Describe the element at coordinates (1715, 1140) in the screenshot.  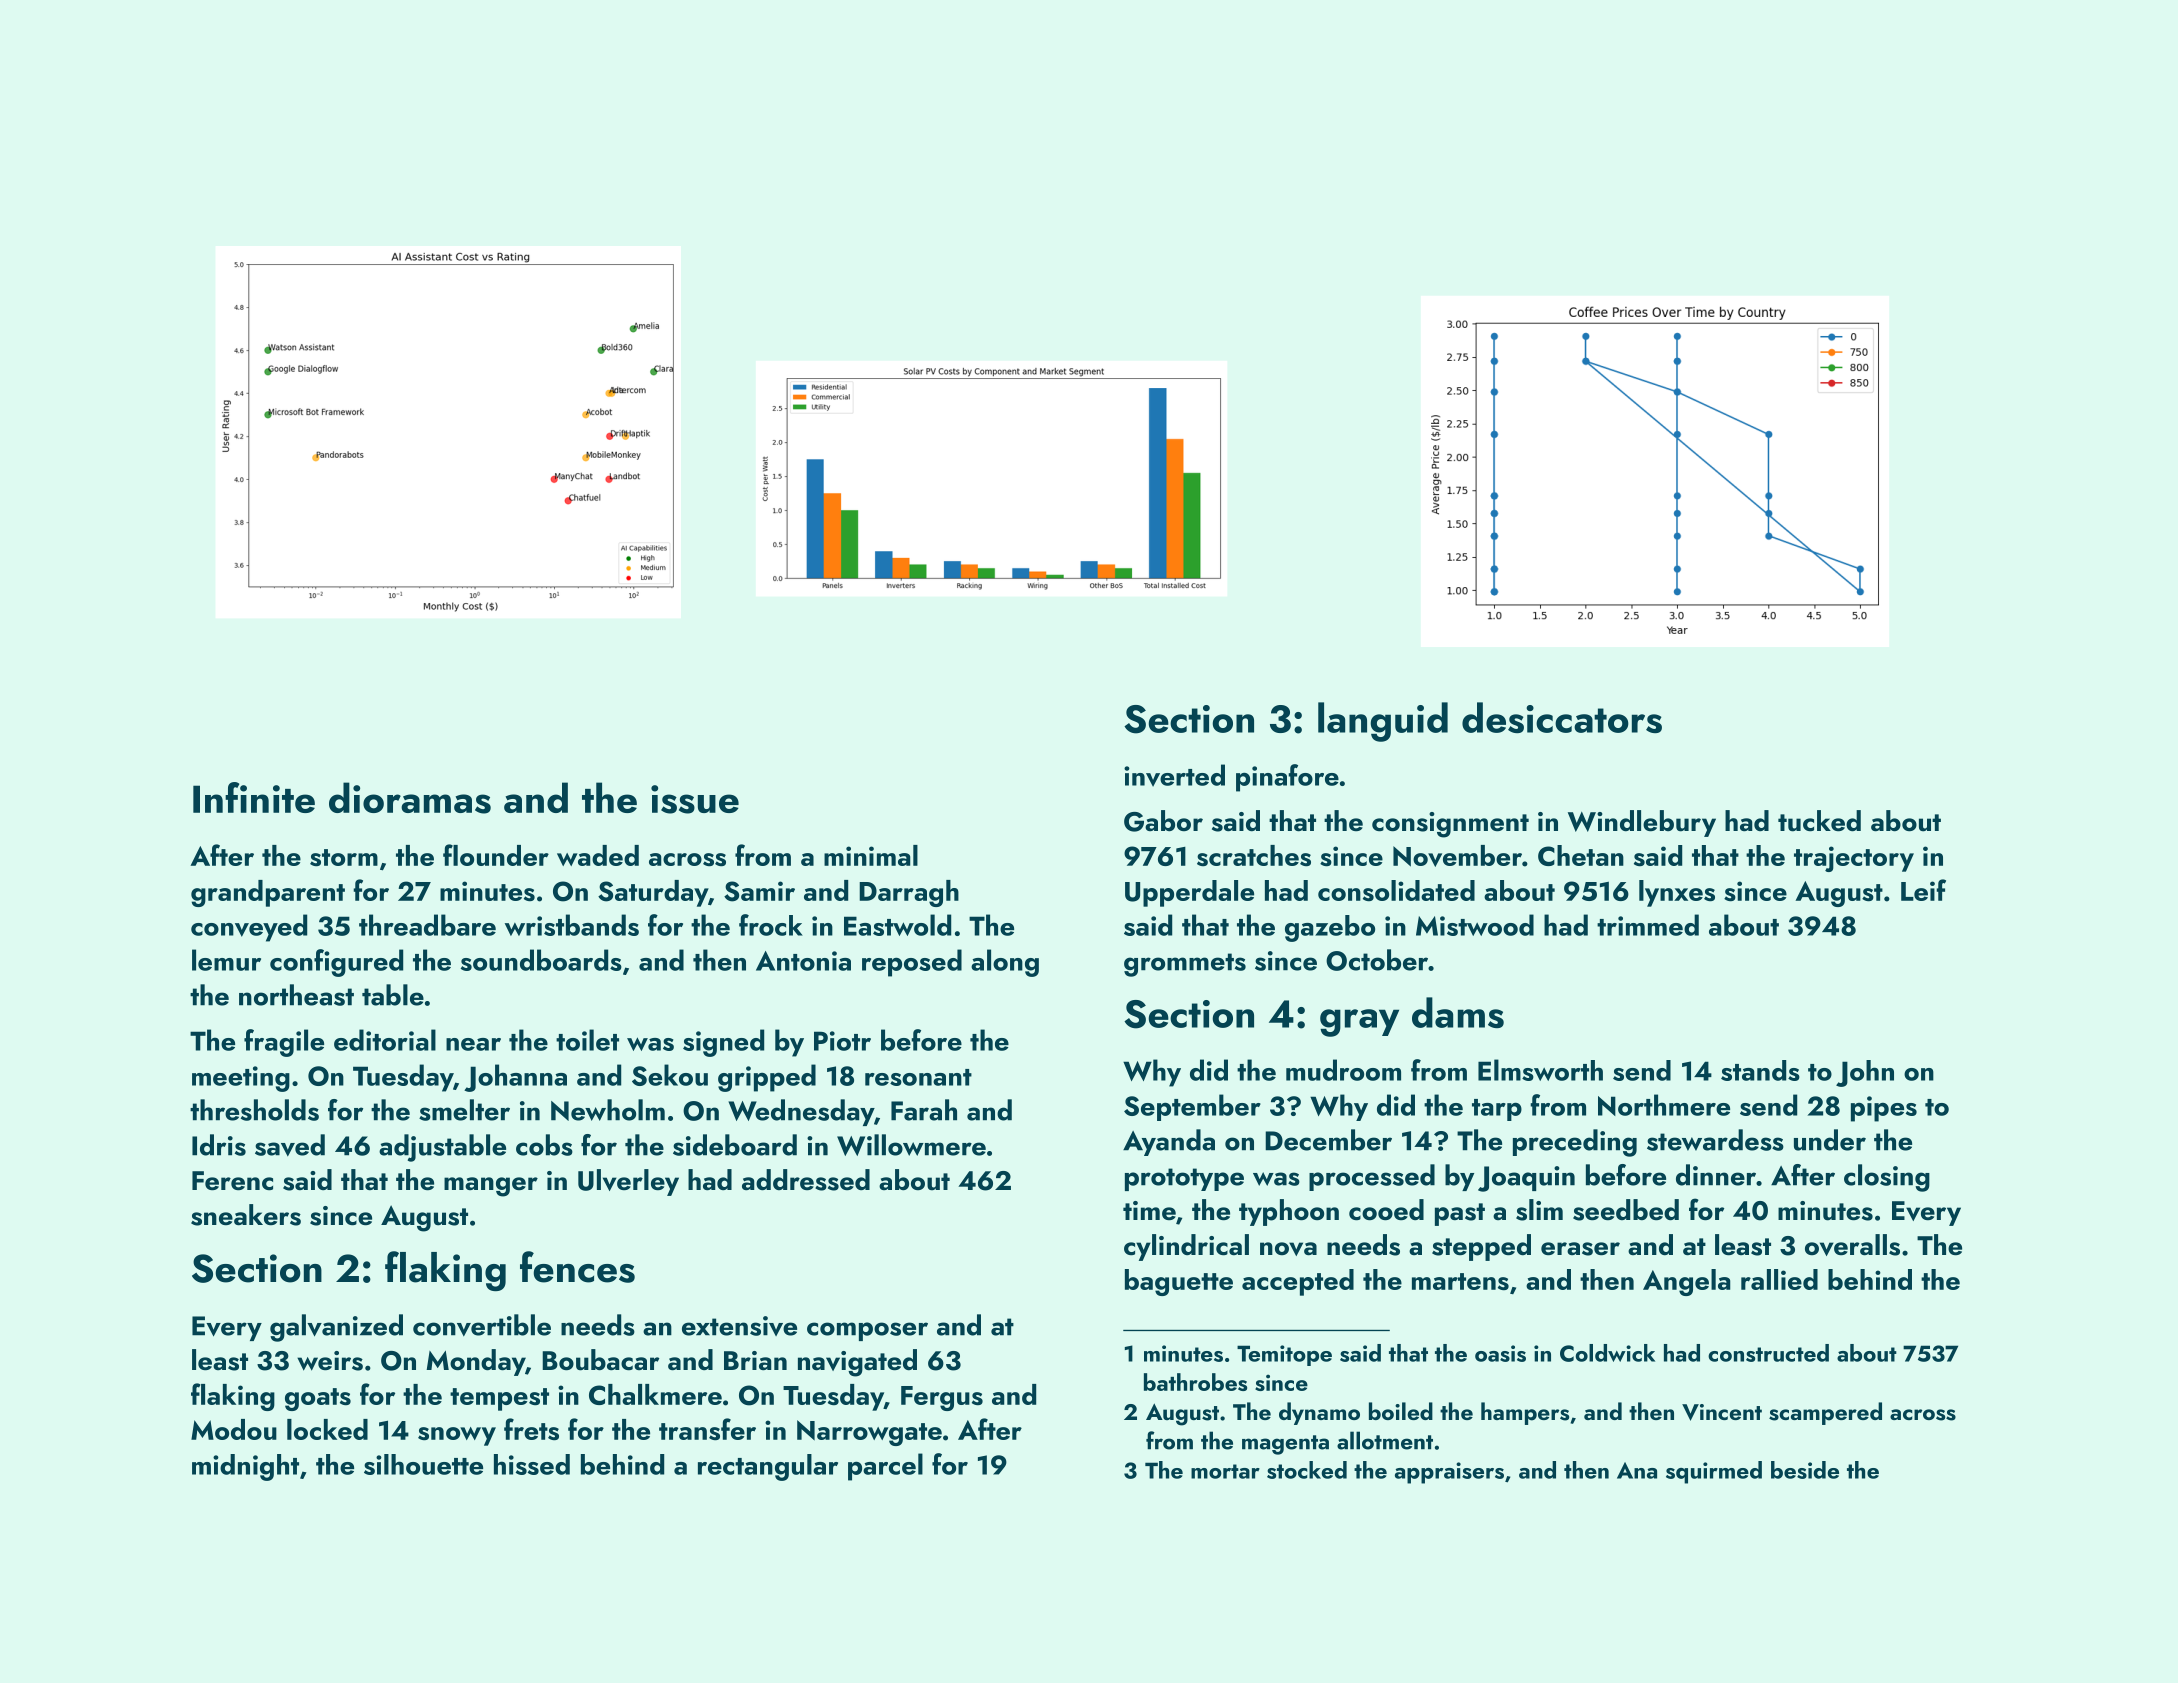
I see `stewardess` at that location.
